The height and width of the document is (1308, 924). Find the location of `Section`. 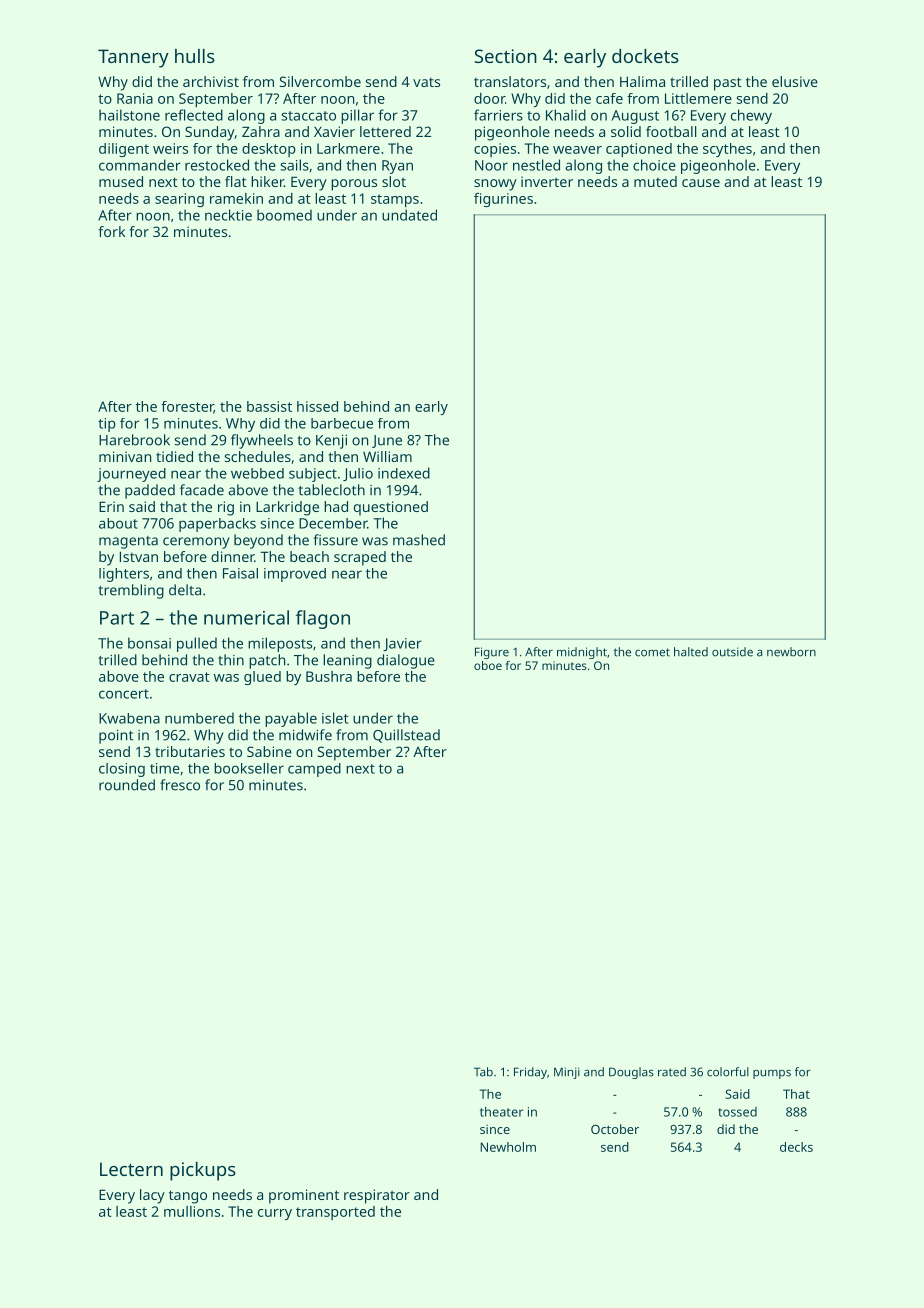

Section is located at coordinates (505, 56).
